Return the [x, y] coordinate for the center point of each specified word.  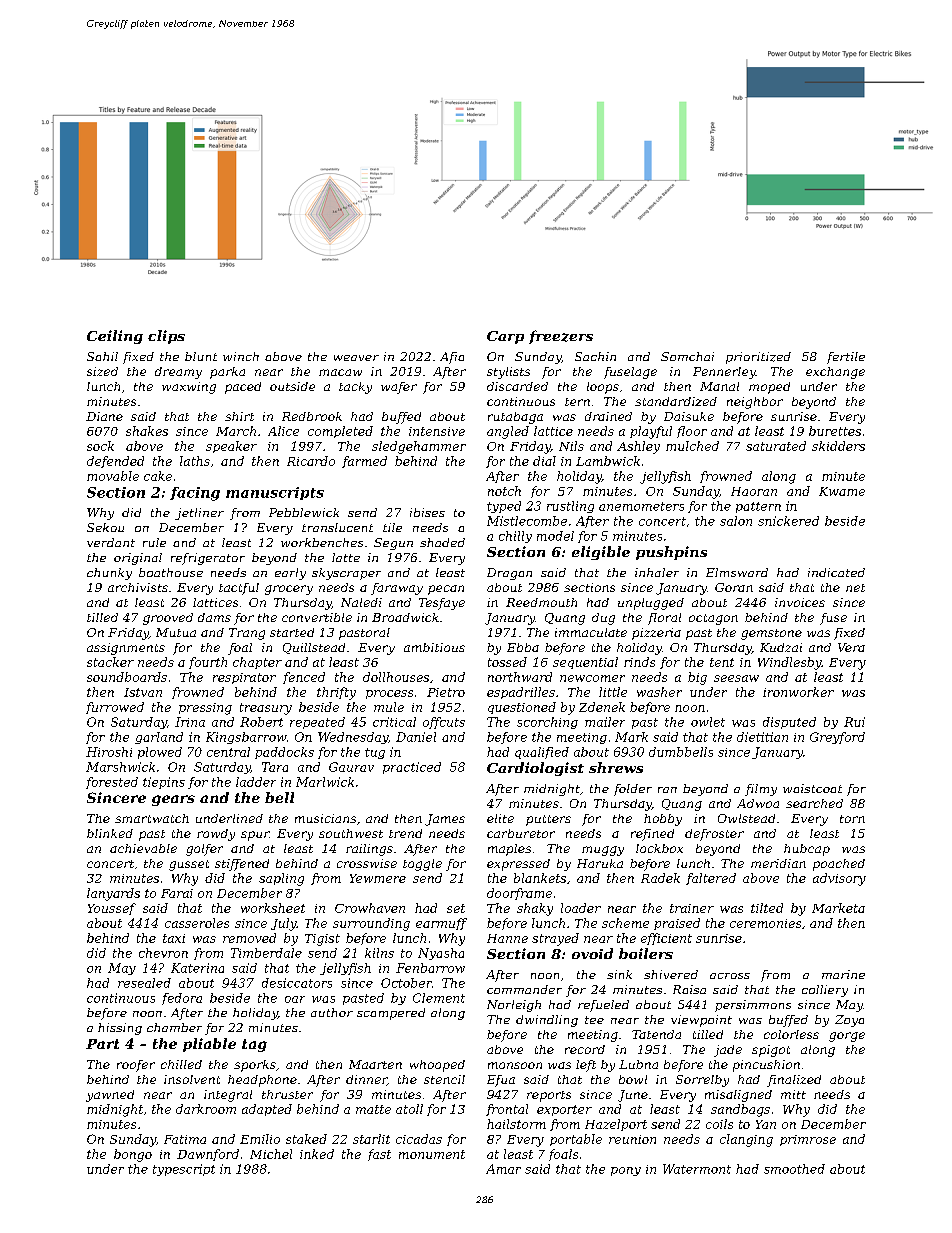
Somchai [687, 356]
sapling [281, 879]
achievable [143, 848]
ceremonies [765, 923]
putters [548, 820]
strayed [555, 939]
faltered [711, 879]
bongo [133, 1155]
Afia [452, 358]
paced [243, 388]
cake [158, 476]
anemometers [641, 506]
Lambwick [608, 461]
